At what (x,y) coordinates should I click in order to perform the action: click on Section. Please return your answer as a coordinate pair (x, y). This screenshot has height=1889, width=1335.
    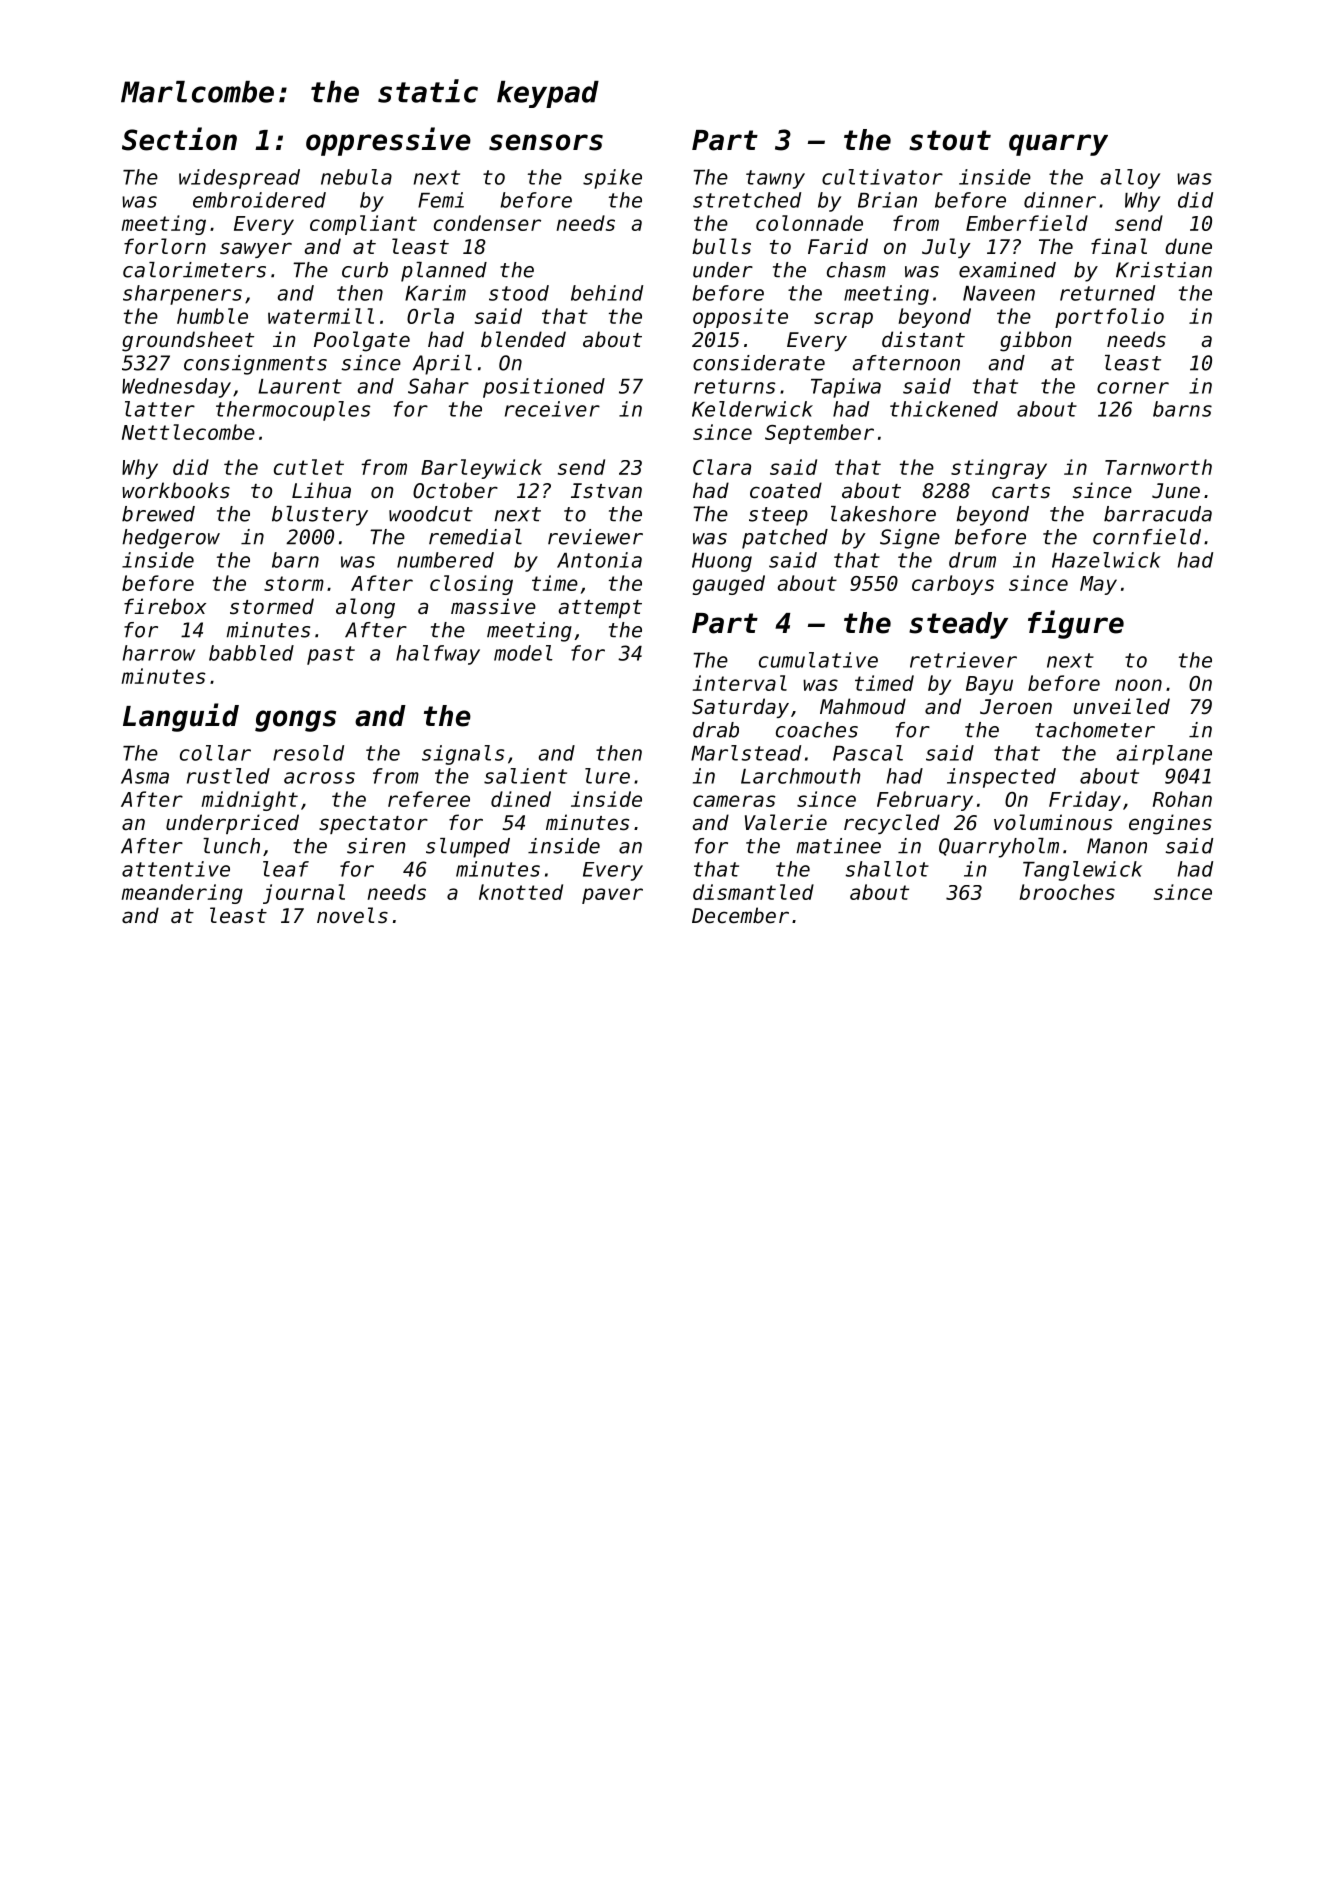
    Looking at the image, I should click on (179, 139).
